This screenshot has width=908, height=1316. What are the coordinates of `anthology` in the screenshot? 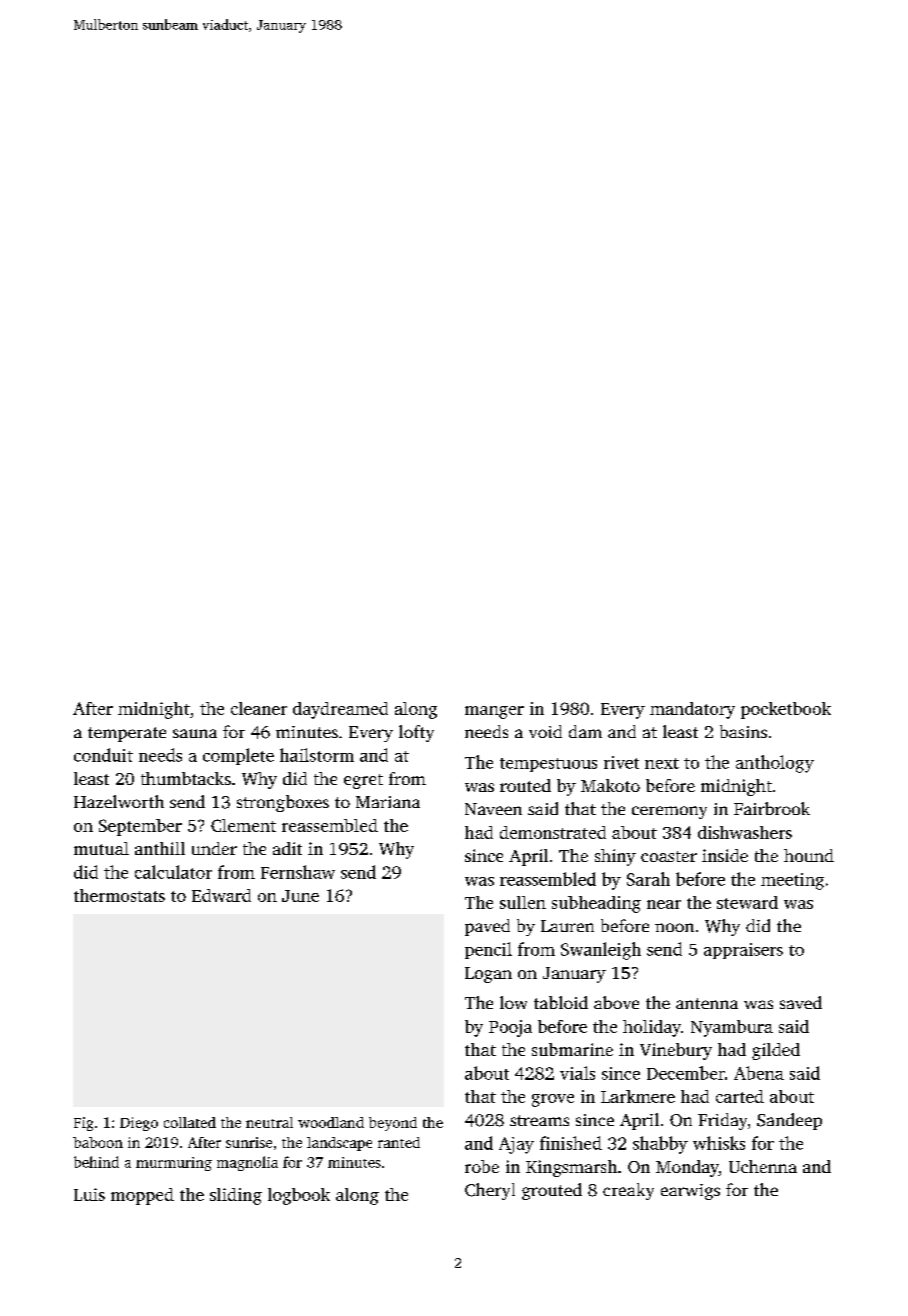 It's located at (775, 764).
